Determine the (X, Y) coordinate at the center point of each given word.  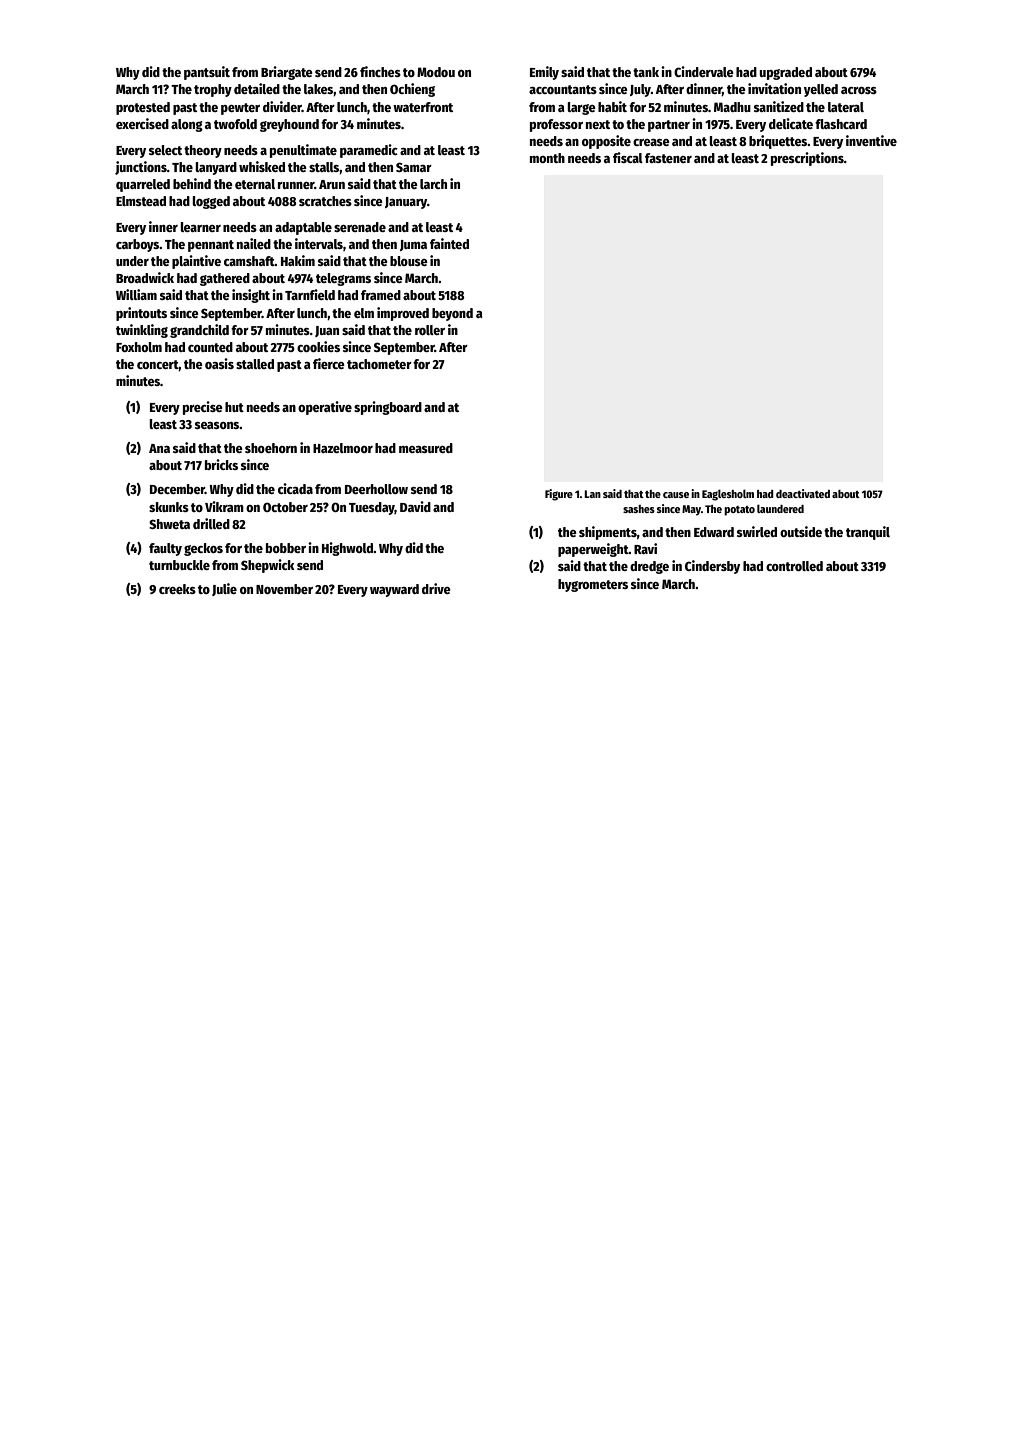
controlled (794, 566)
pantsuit (207, 73)
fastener (668, 158)
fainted (449, 243)
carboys (137, 245)
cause (676, 495)
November (284, 589)
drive (436, 588)
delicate (791, 123)
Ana (159, 448)
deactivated (803, 493)
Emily (544, 73)
